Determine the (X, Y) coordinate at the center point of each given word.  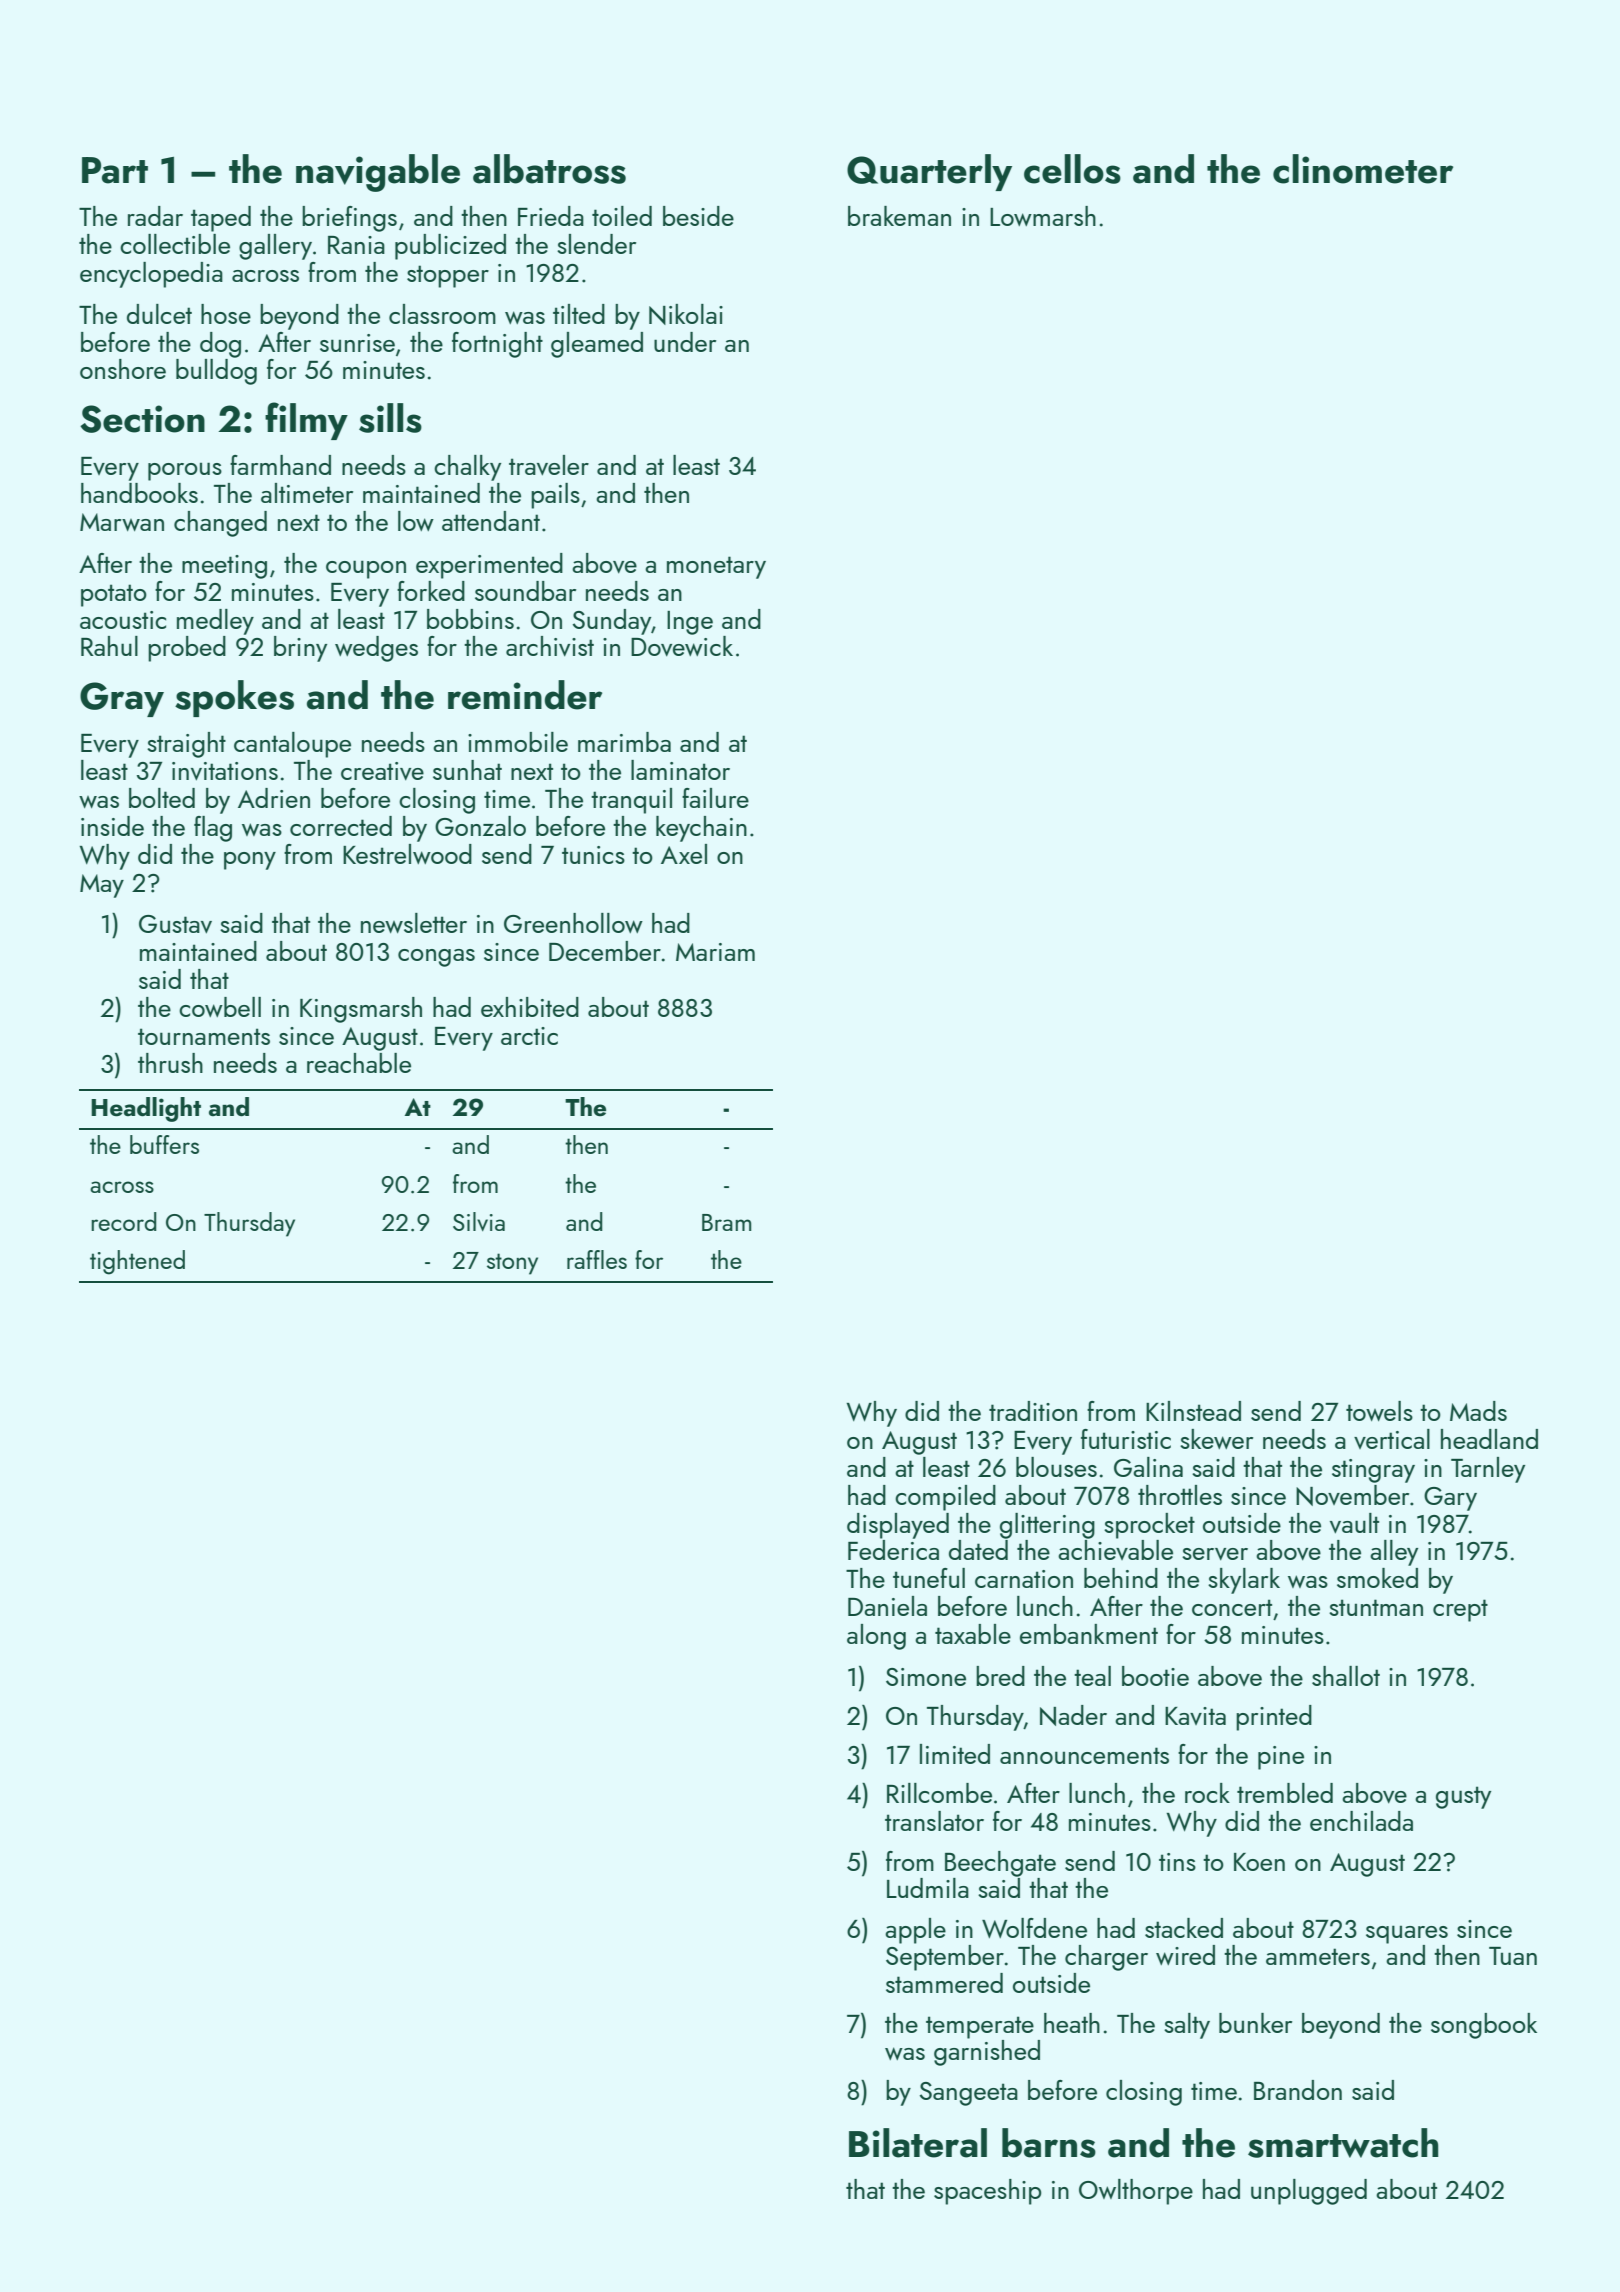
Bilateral (918, 2143)
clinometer (1363, 169)
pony (250, 861)
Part (115, 170)
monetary (716, 567)
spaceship (987, 2192)
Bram (726, 1222)
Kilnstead (1193, 1411)
